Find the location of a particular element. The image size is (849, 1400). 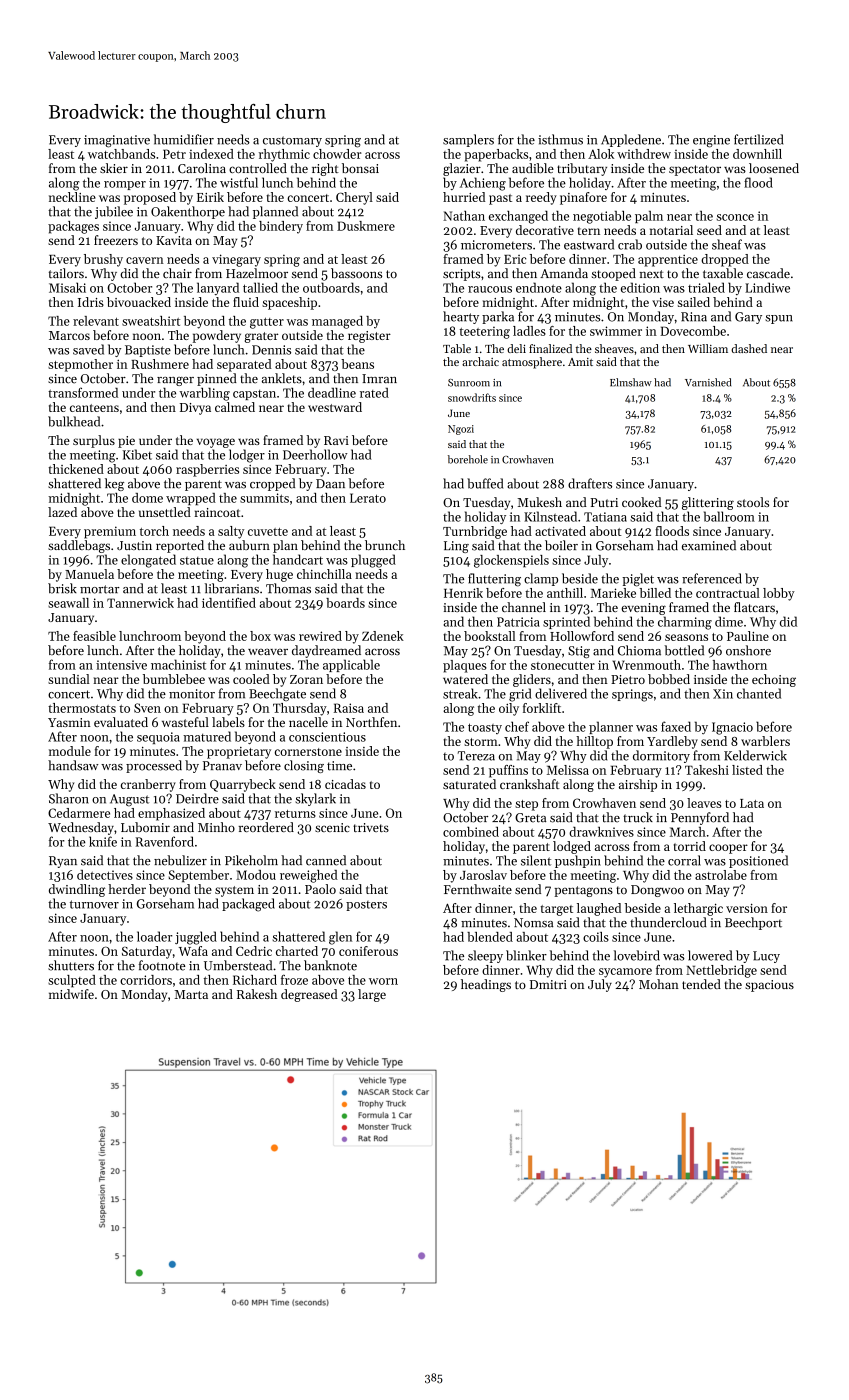

Baptiste is located at coordinates (148, 351).
